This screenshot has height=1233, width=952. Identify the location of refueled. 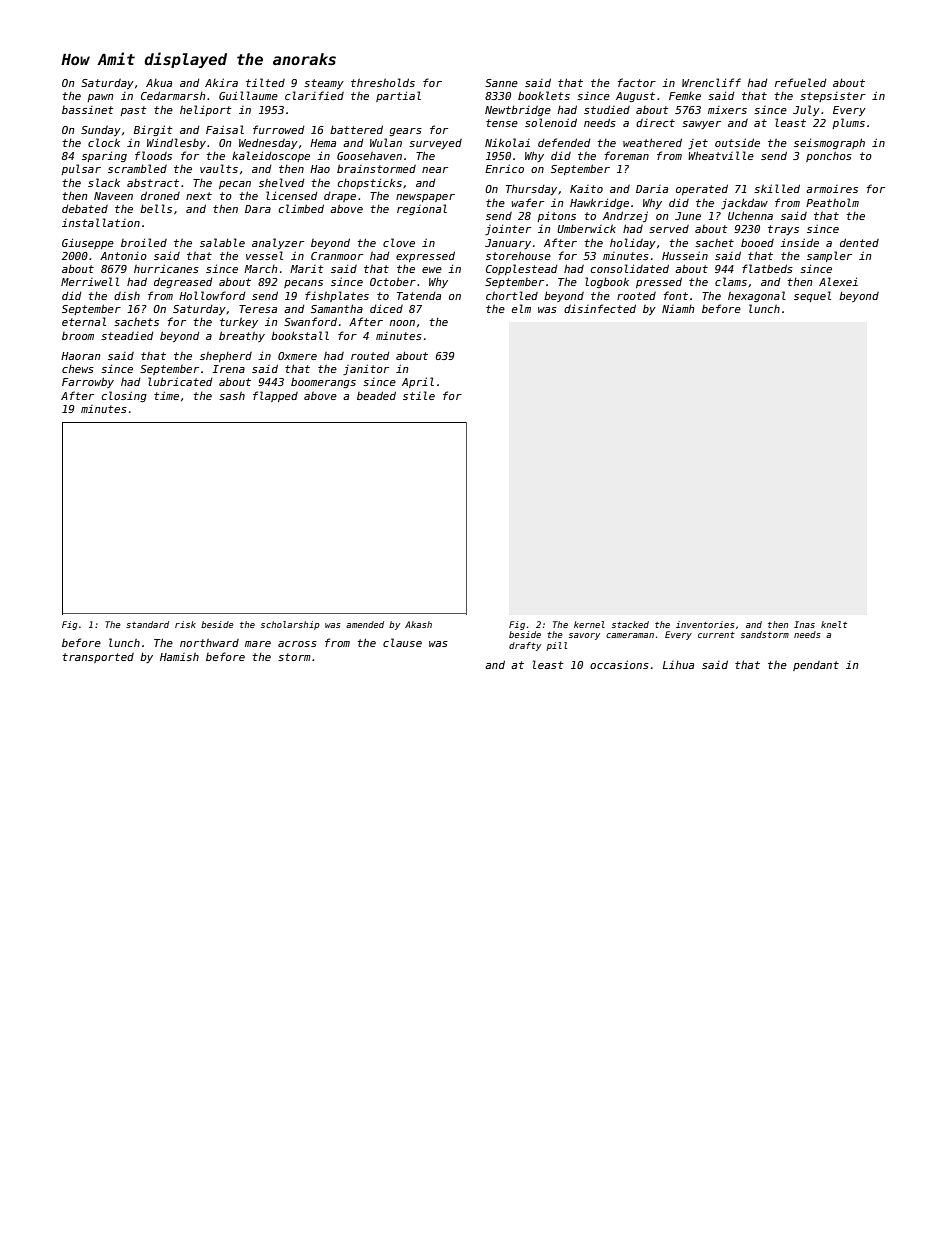
(801, 82).
